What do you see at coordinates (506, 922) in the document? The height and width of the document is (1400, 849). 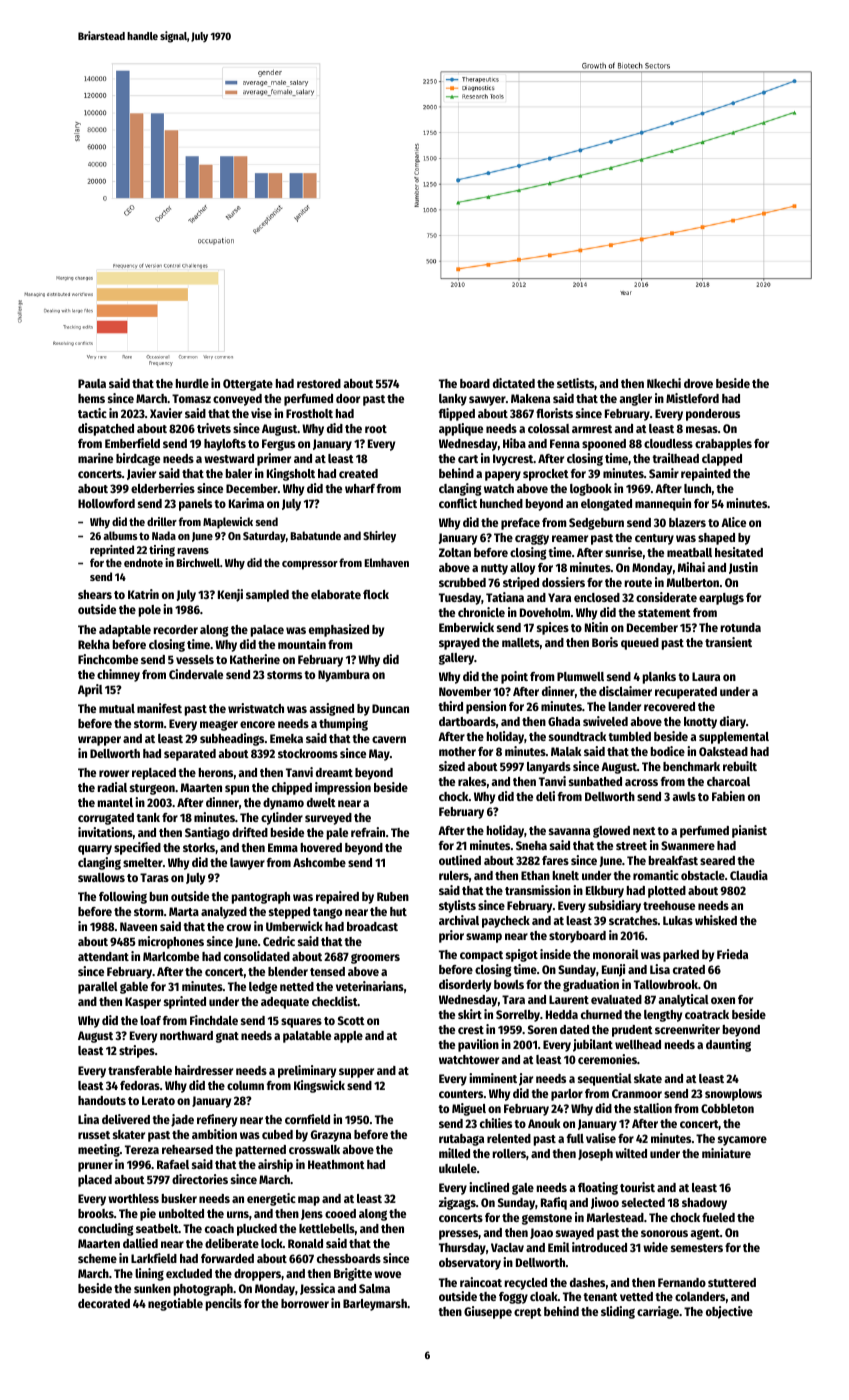 I see `paycheck` at bounding box center [506, 922].
